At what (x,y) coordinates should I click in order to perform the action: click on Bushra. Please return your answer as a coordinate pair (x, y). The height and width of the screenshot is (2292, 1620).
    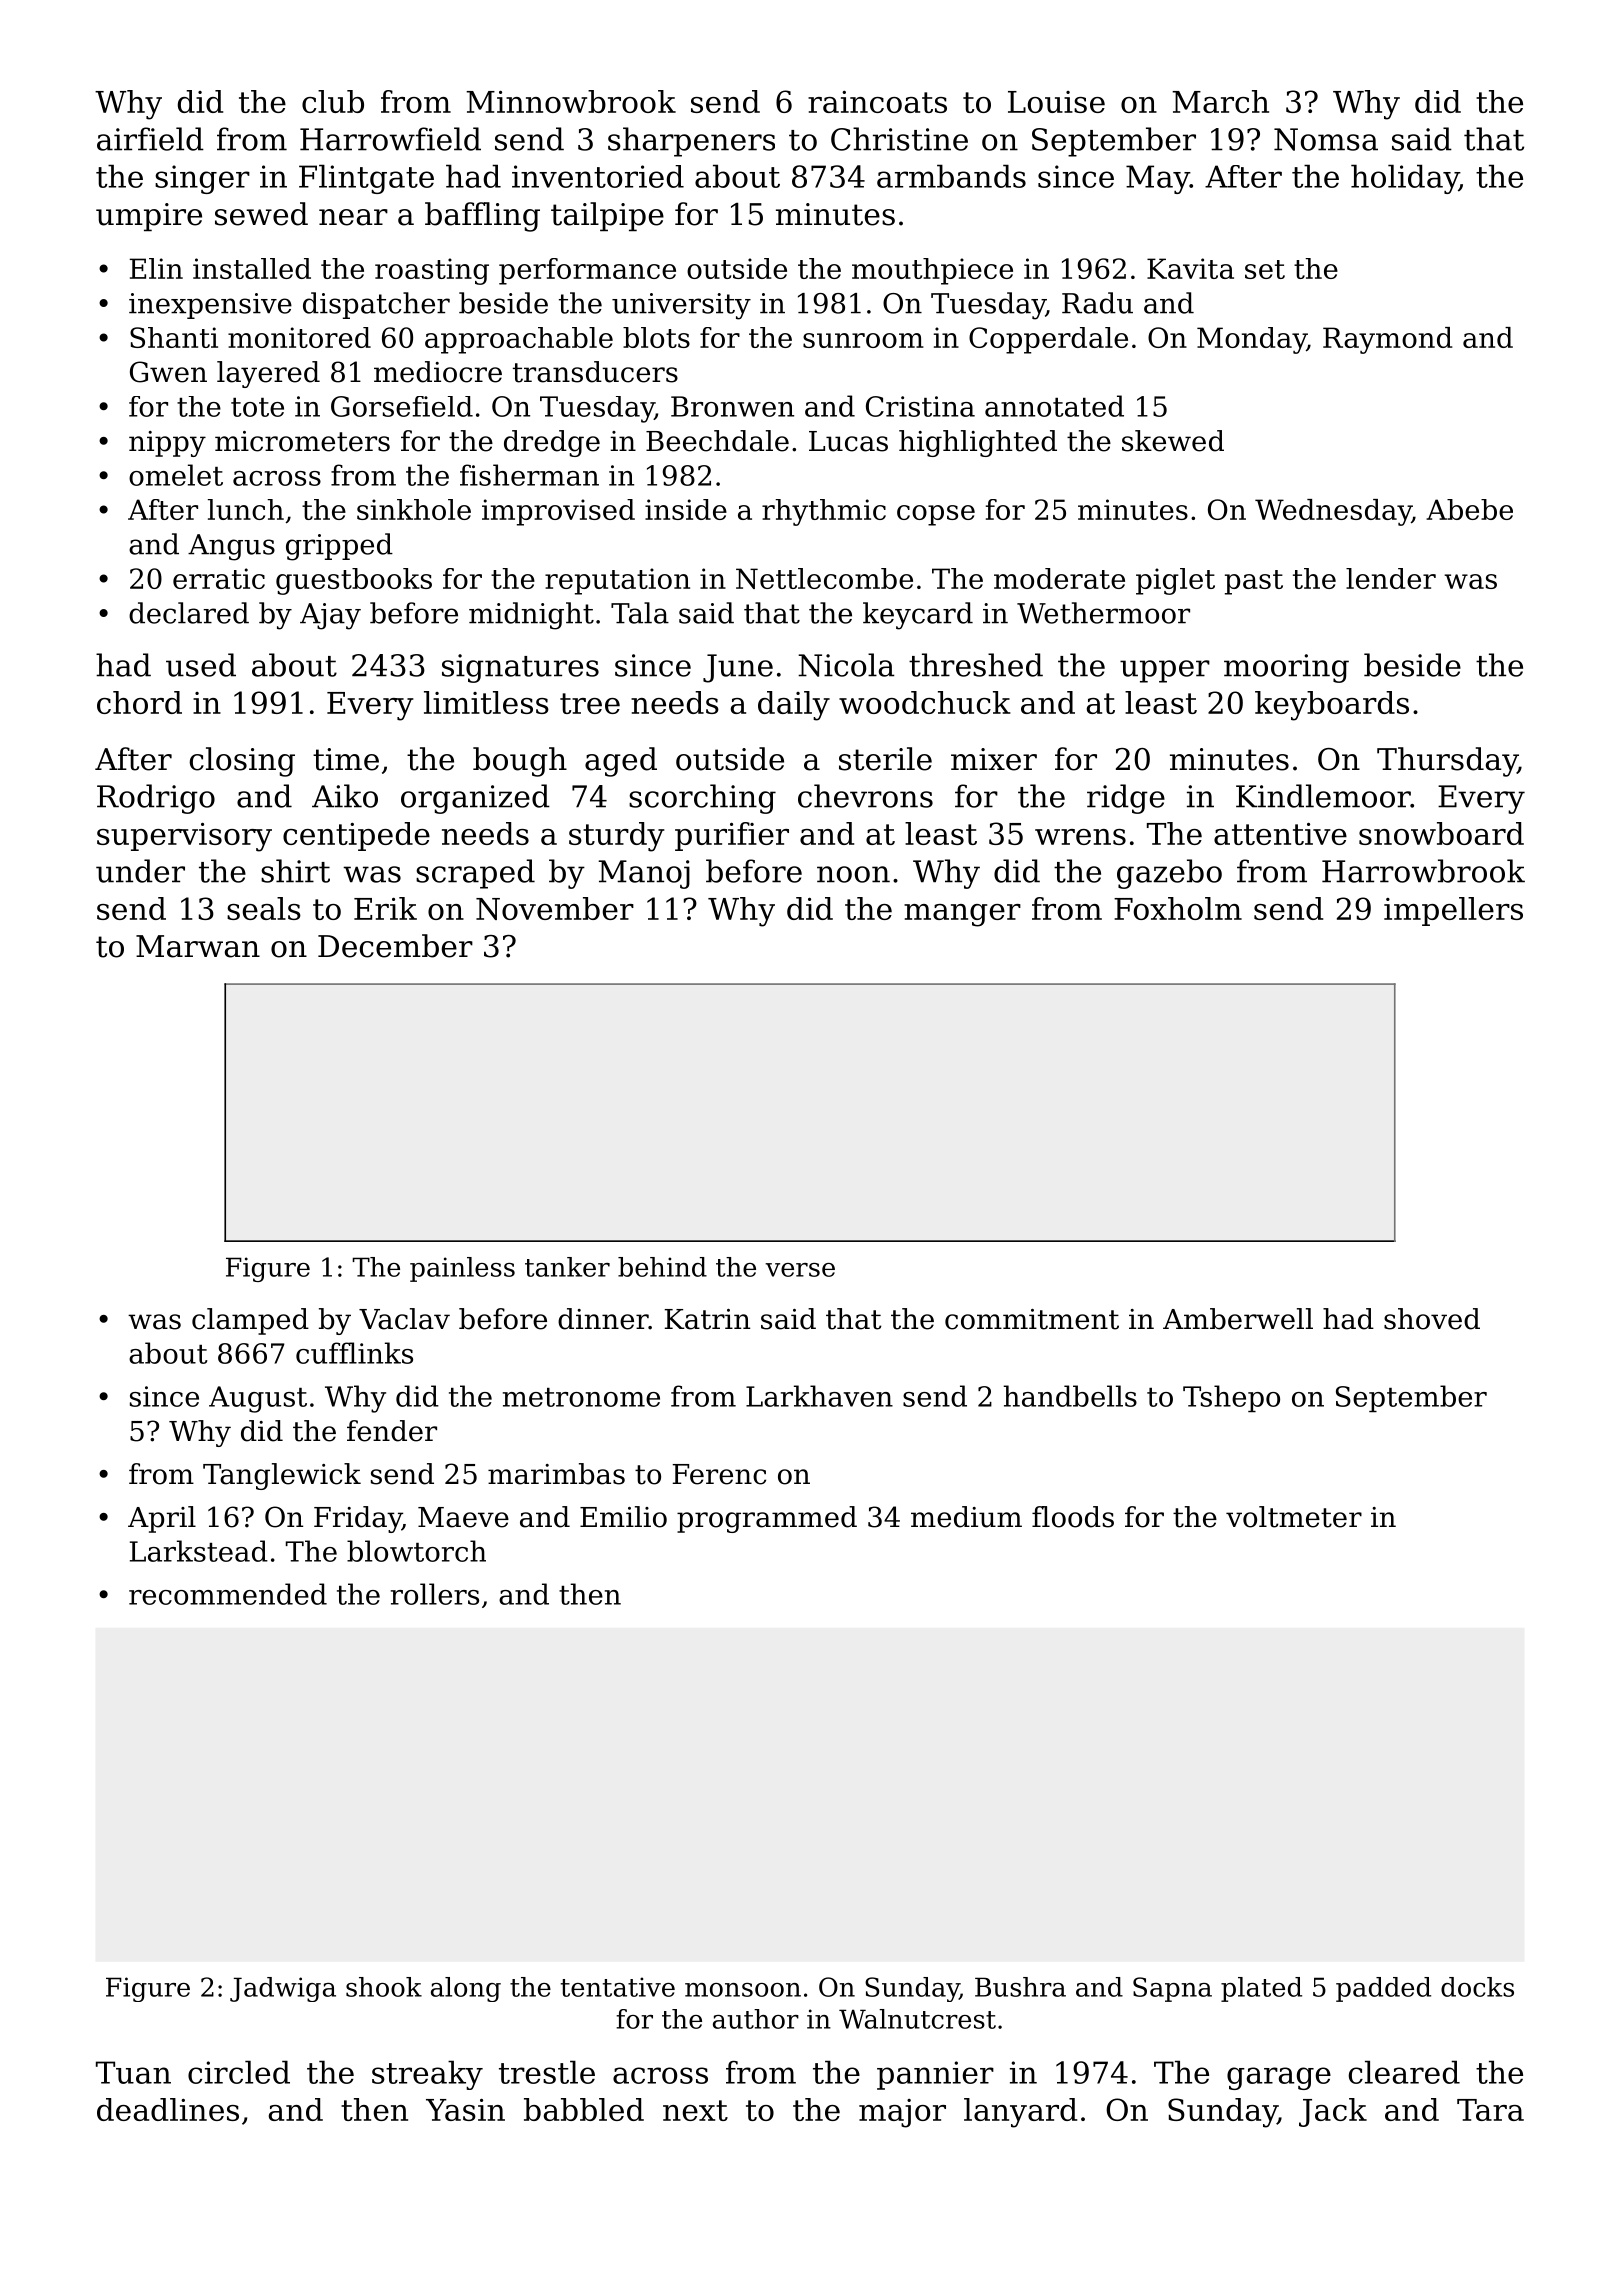
    Looking at the image, I should click on (1020, 1987).
